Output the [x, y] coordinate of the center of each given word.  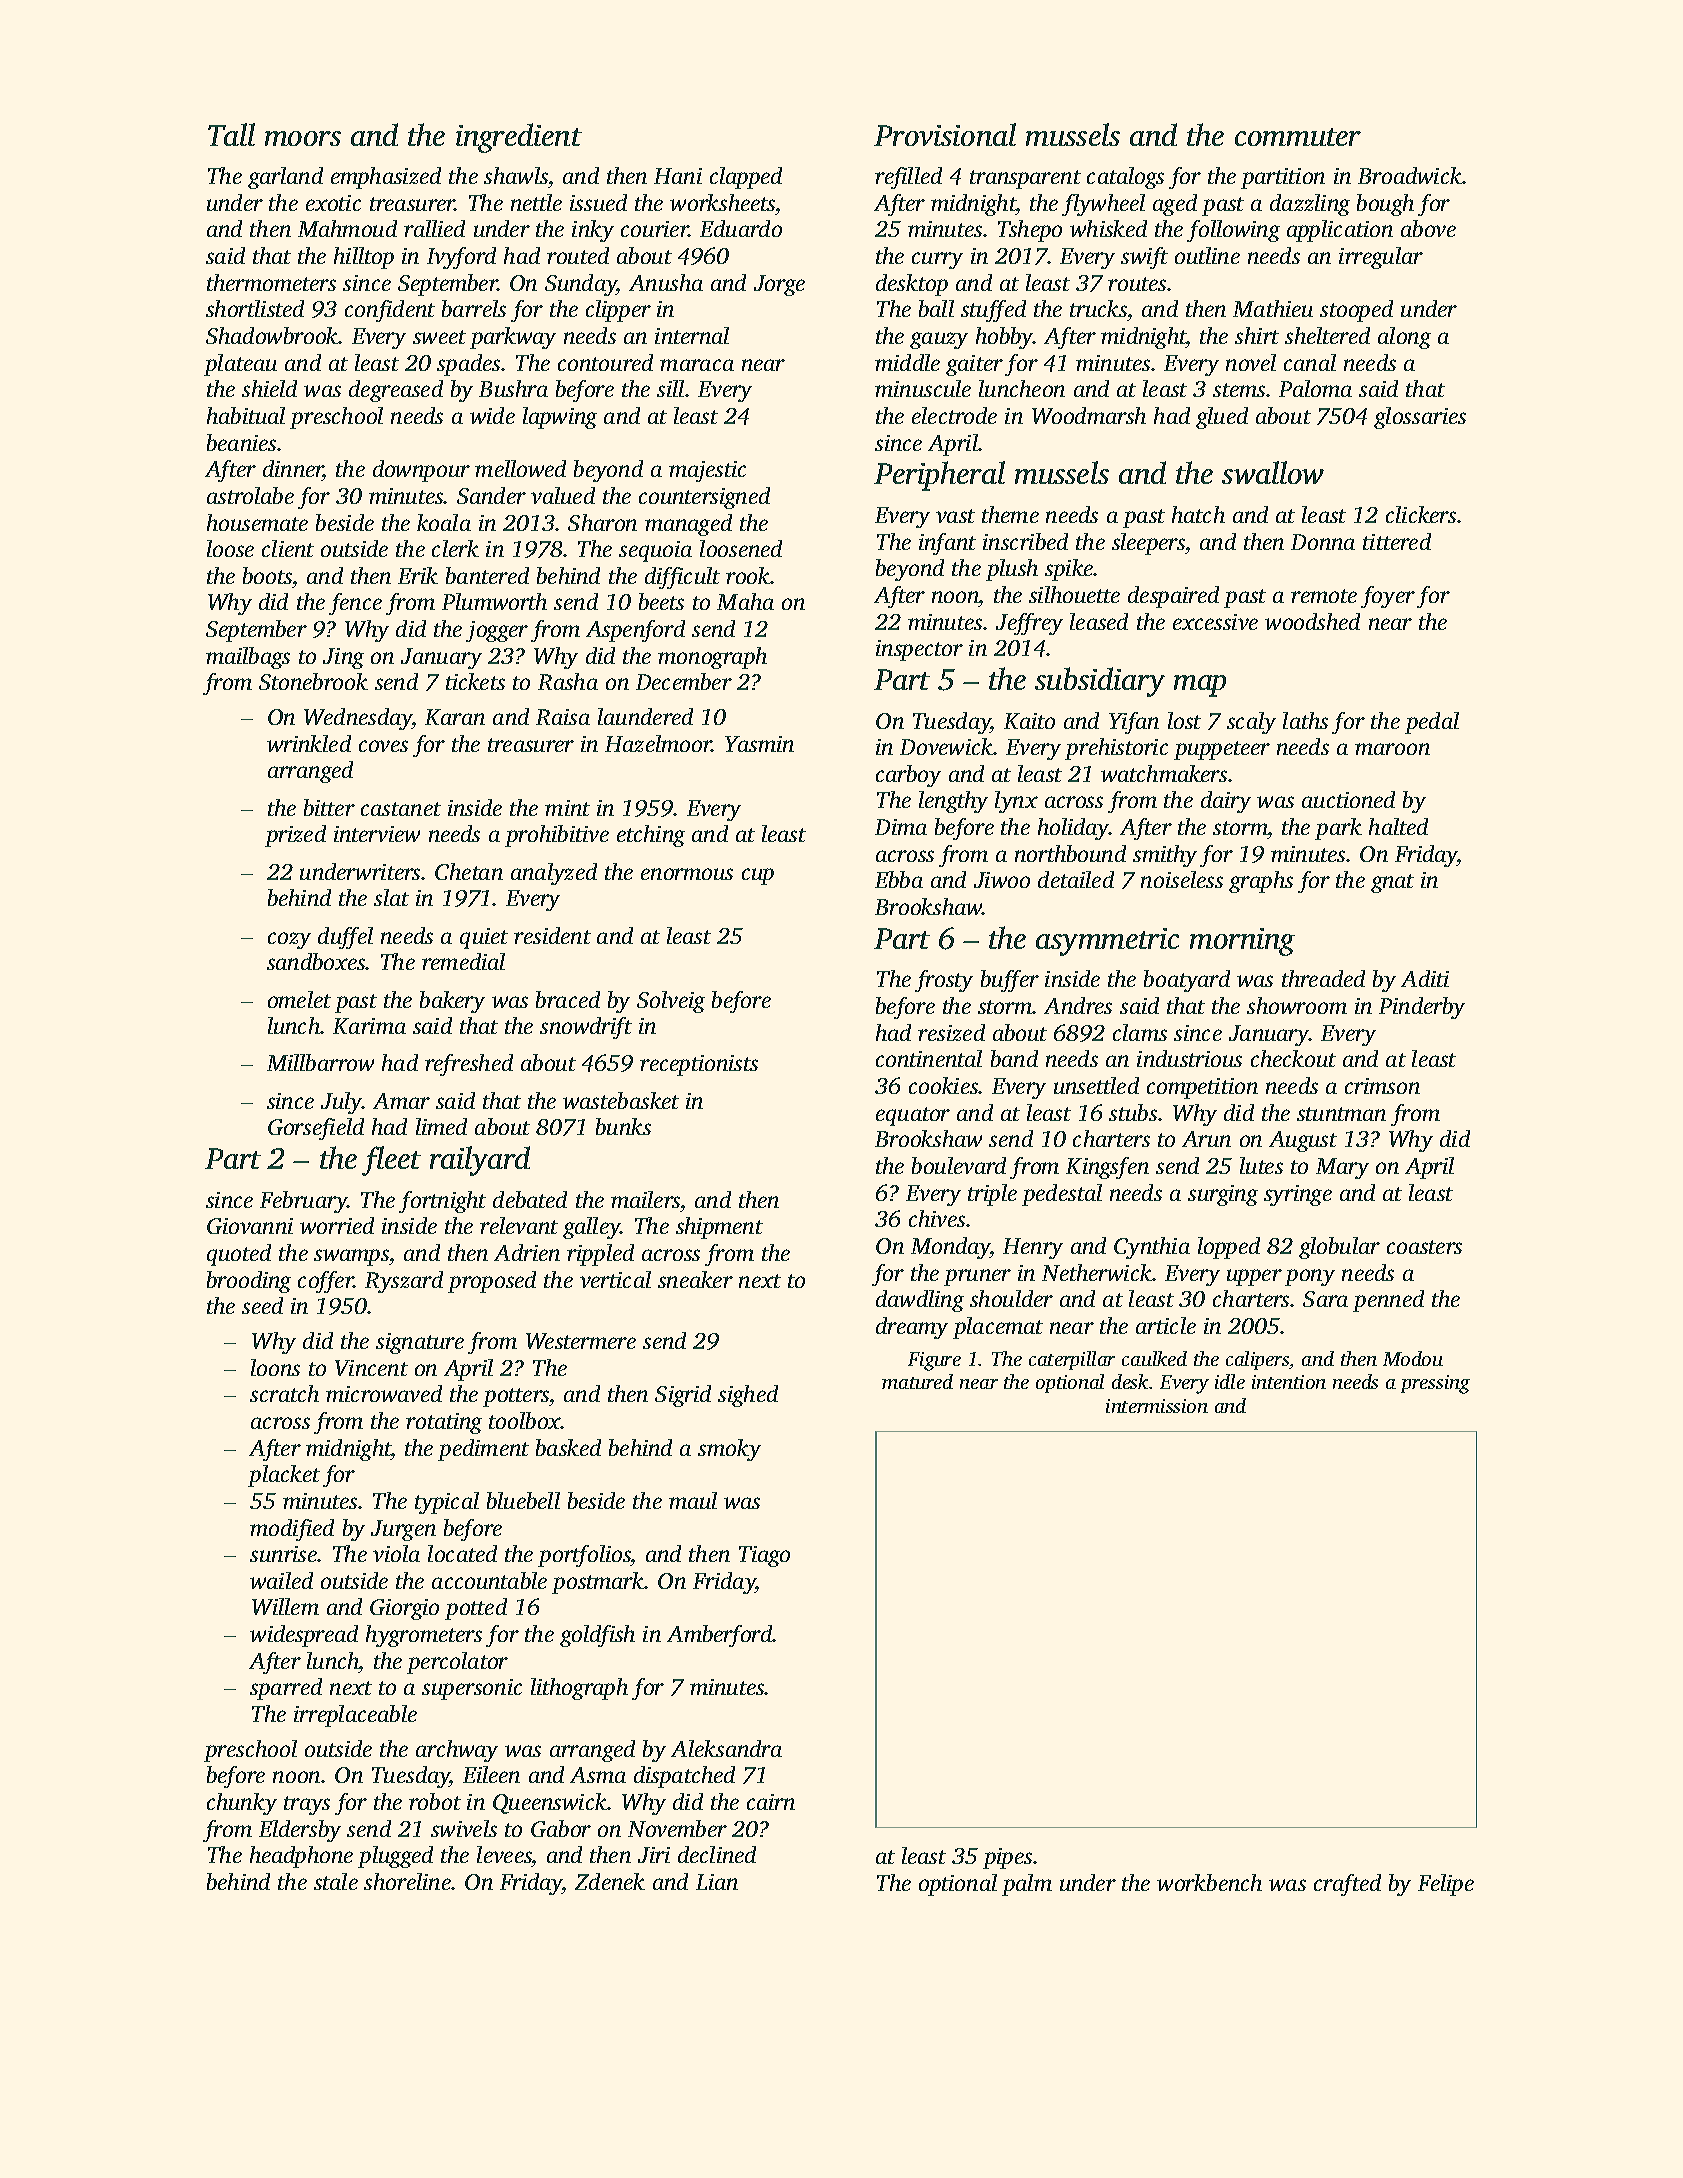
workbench [1209, 1882]
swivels [464, 1828]
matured [917, 1381]
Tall [231, 134]
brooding [249, 1282]
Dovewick [947, 746]
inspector [919, 650]
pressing [1435, 1384]
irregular [1381, 258]
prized [295, 836]
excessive [1215, 622]
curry [937, 260]
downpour [421, 471]
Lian [717, 1882]
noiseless [1182, 879]
